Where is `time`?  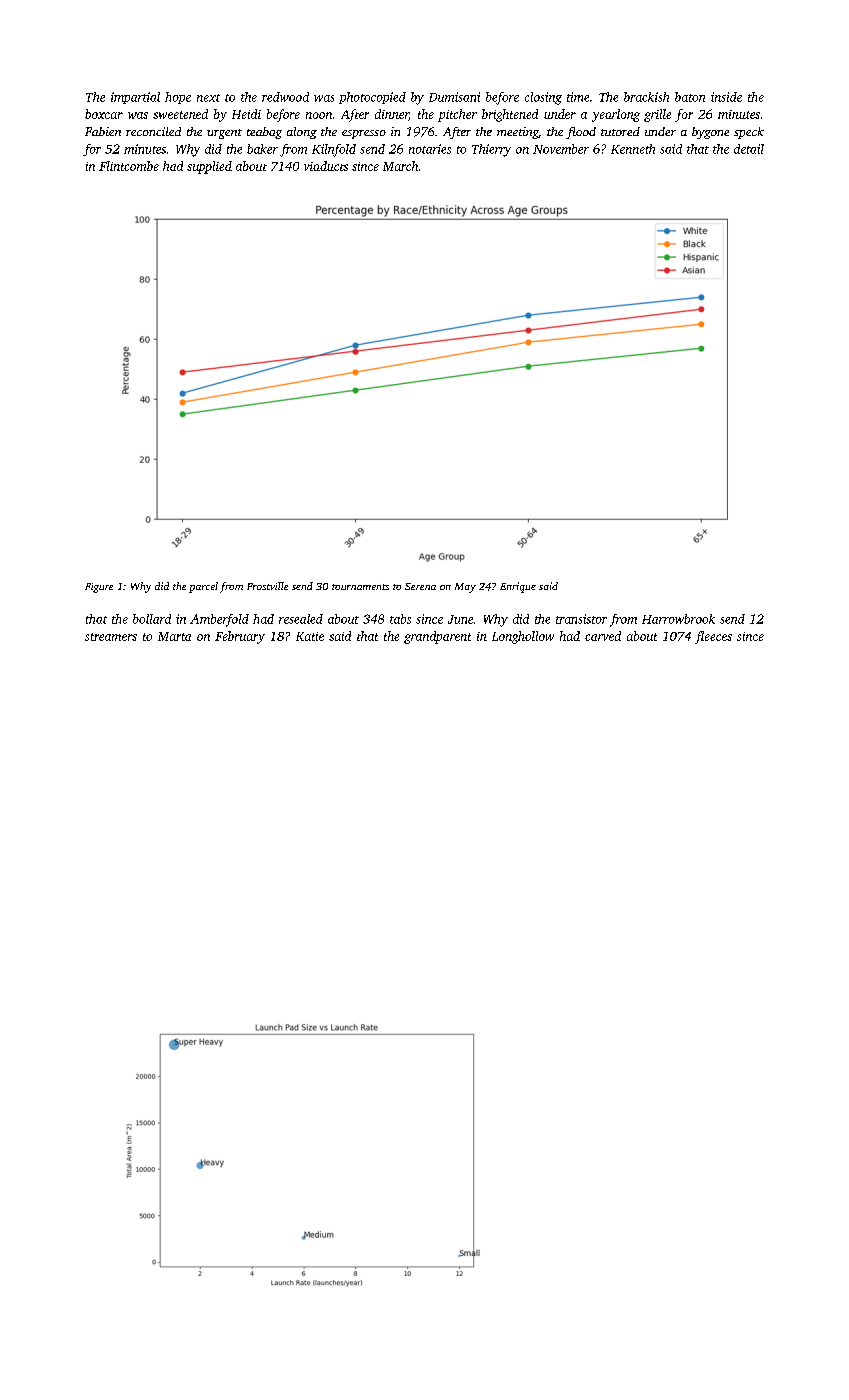 time is located at coordinates (578, 97).
